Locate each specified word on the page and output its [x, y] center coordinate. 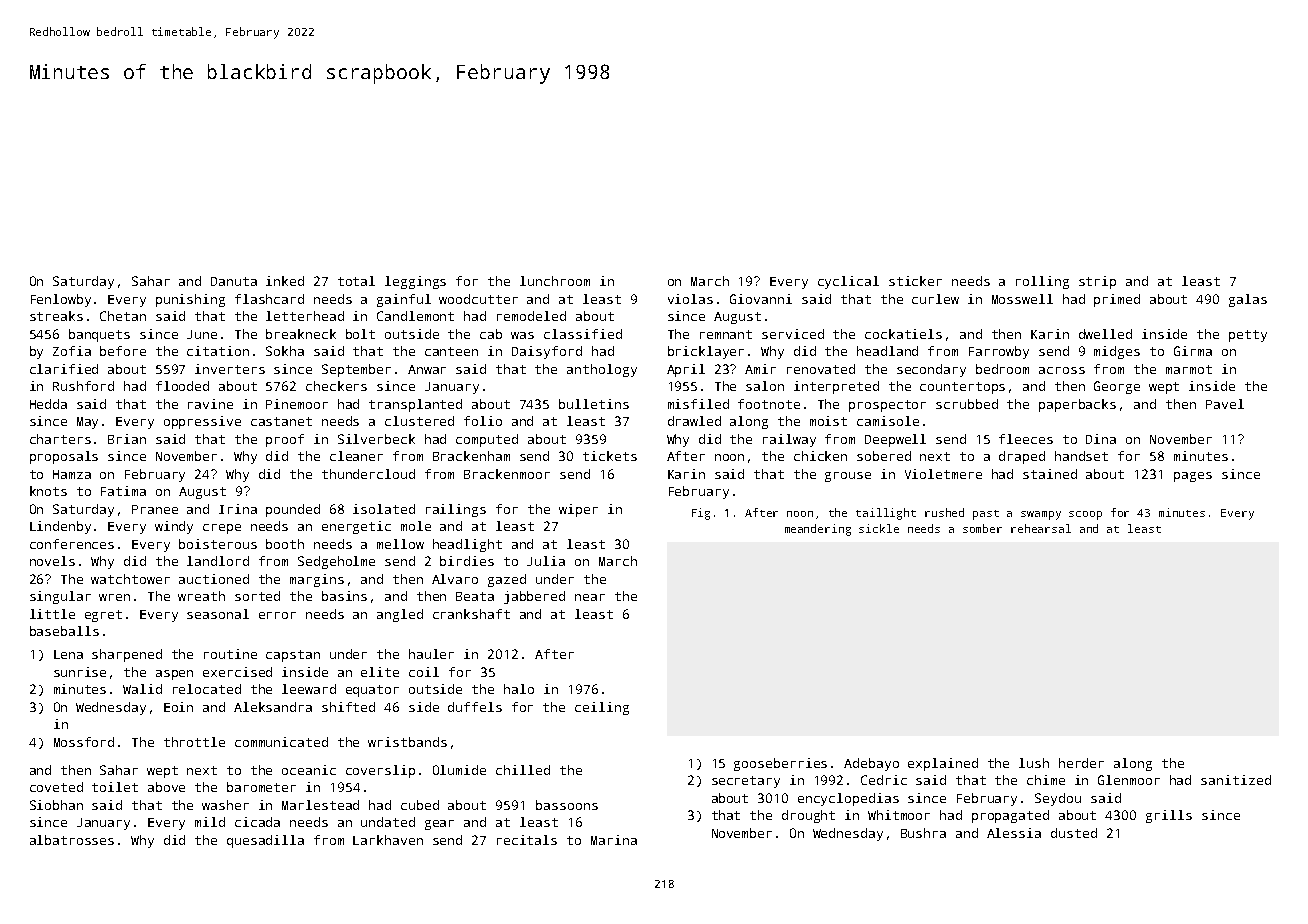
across [1062, 370]
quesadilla [265, 841]
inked [285, 281]
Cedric [884, 780]
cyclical [848, 282]
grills [1169, 816]
